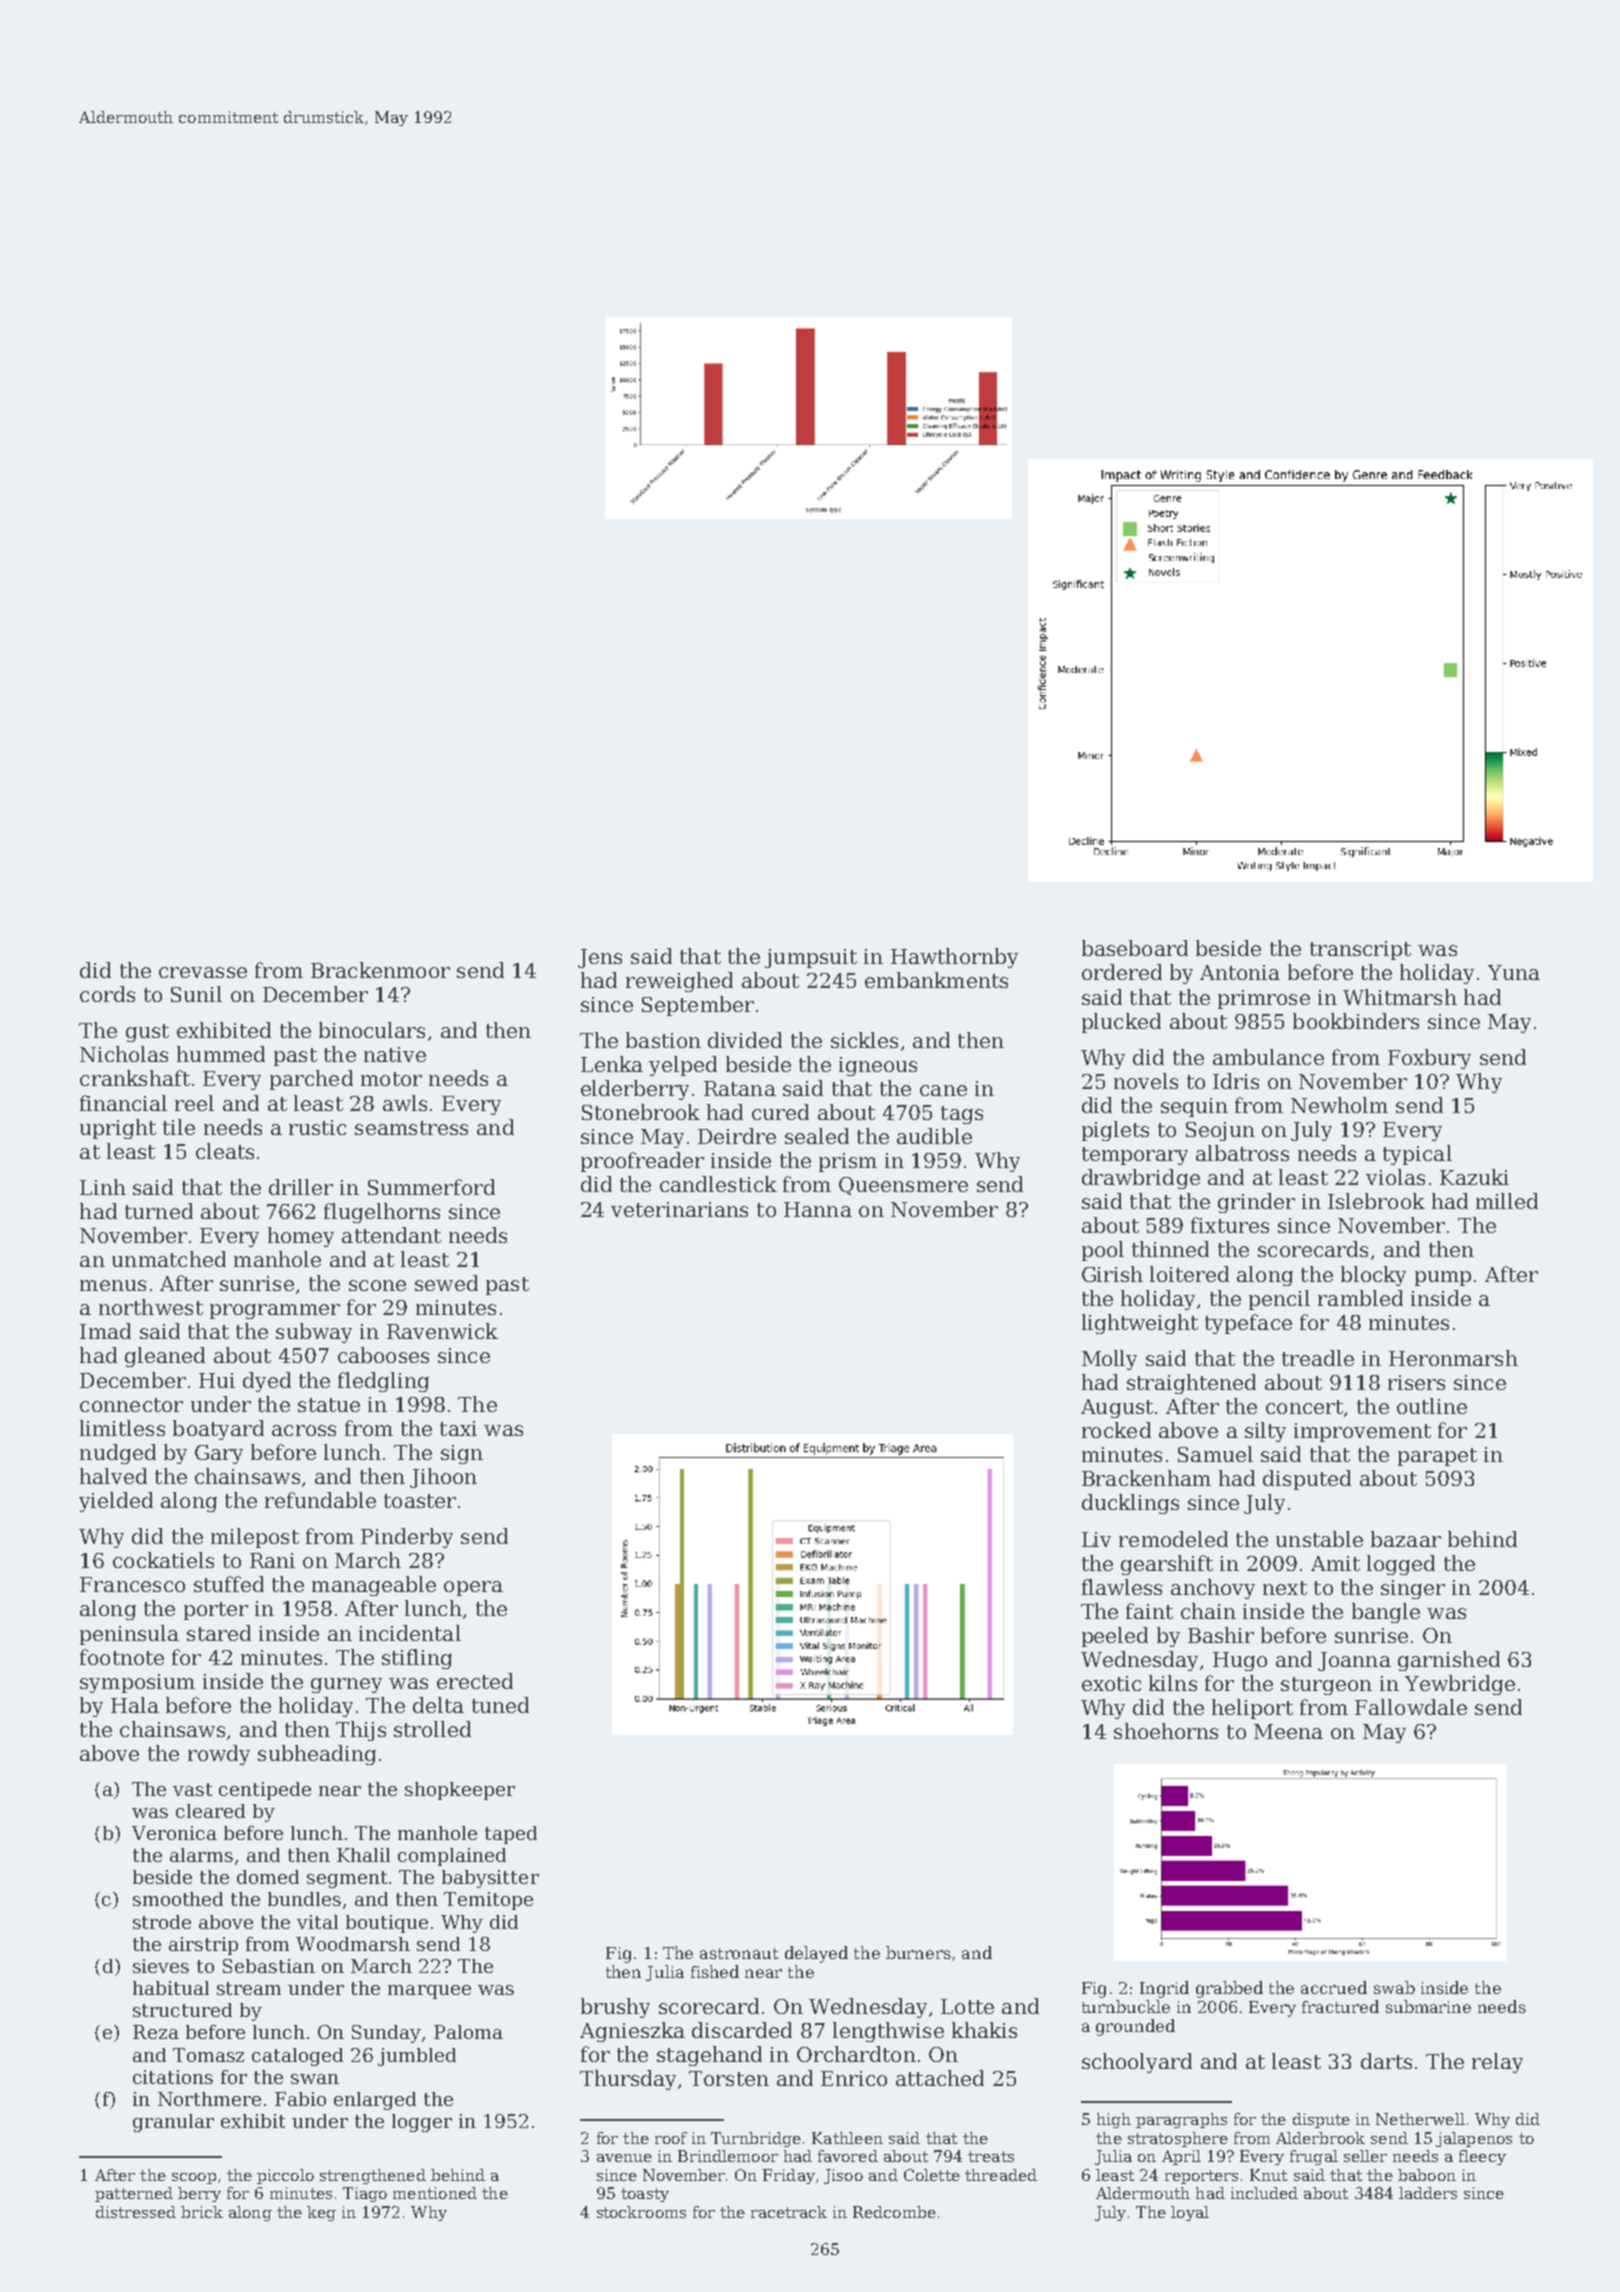 This document has width=1620, height=2292. What do you see at coordinates (442, 1331) in the document?
I see `Ravenwick` at bounding box center [442, 1331].
